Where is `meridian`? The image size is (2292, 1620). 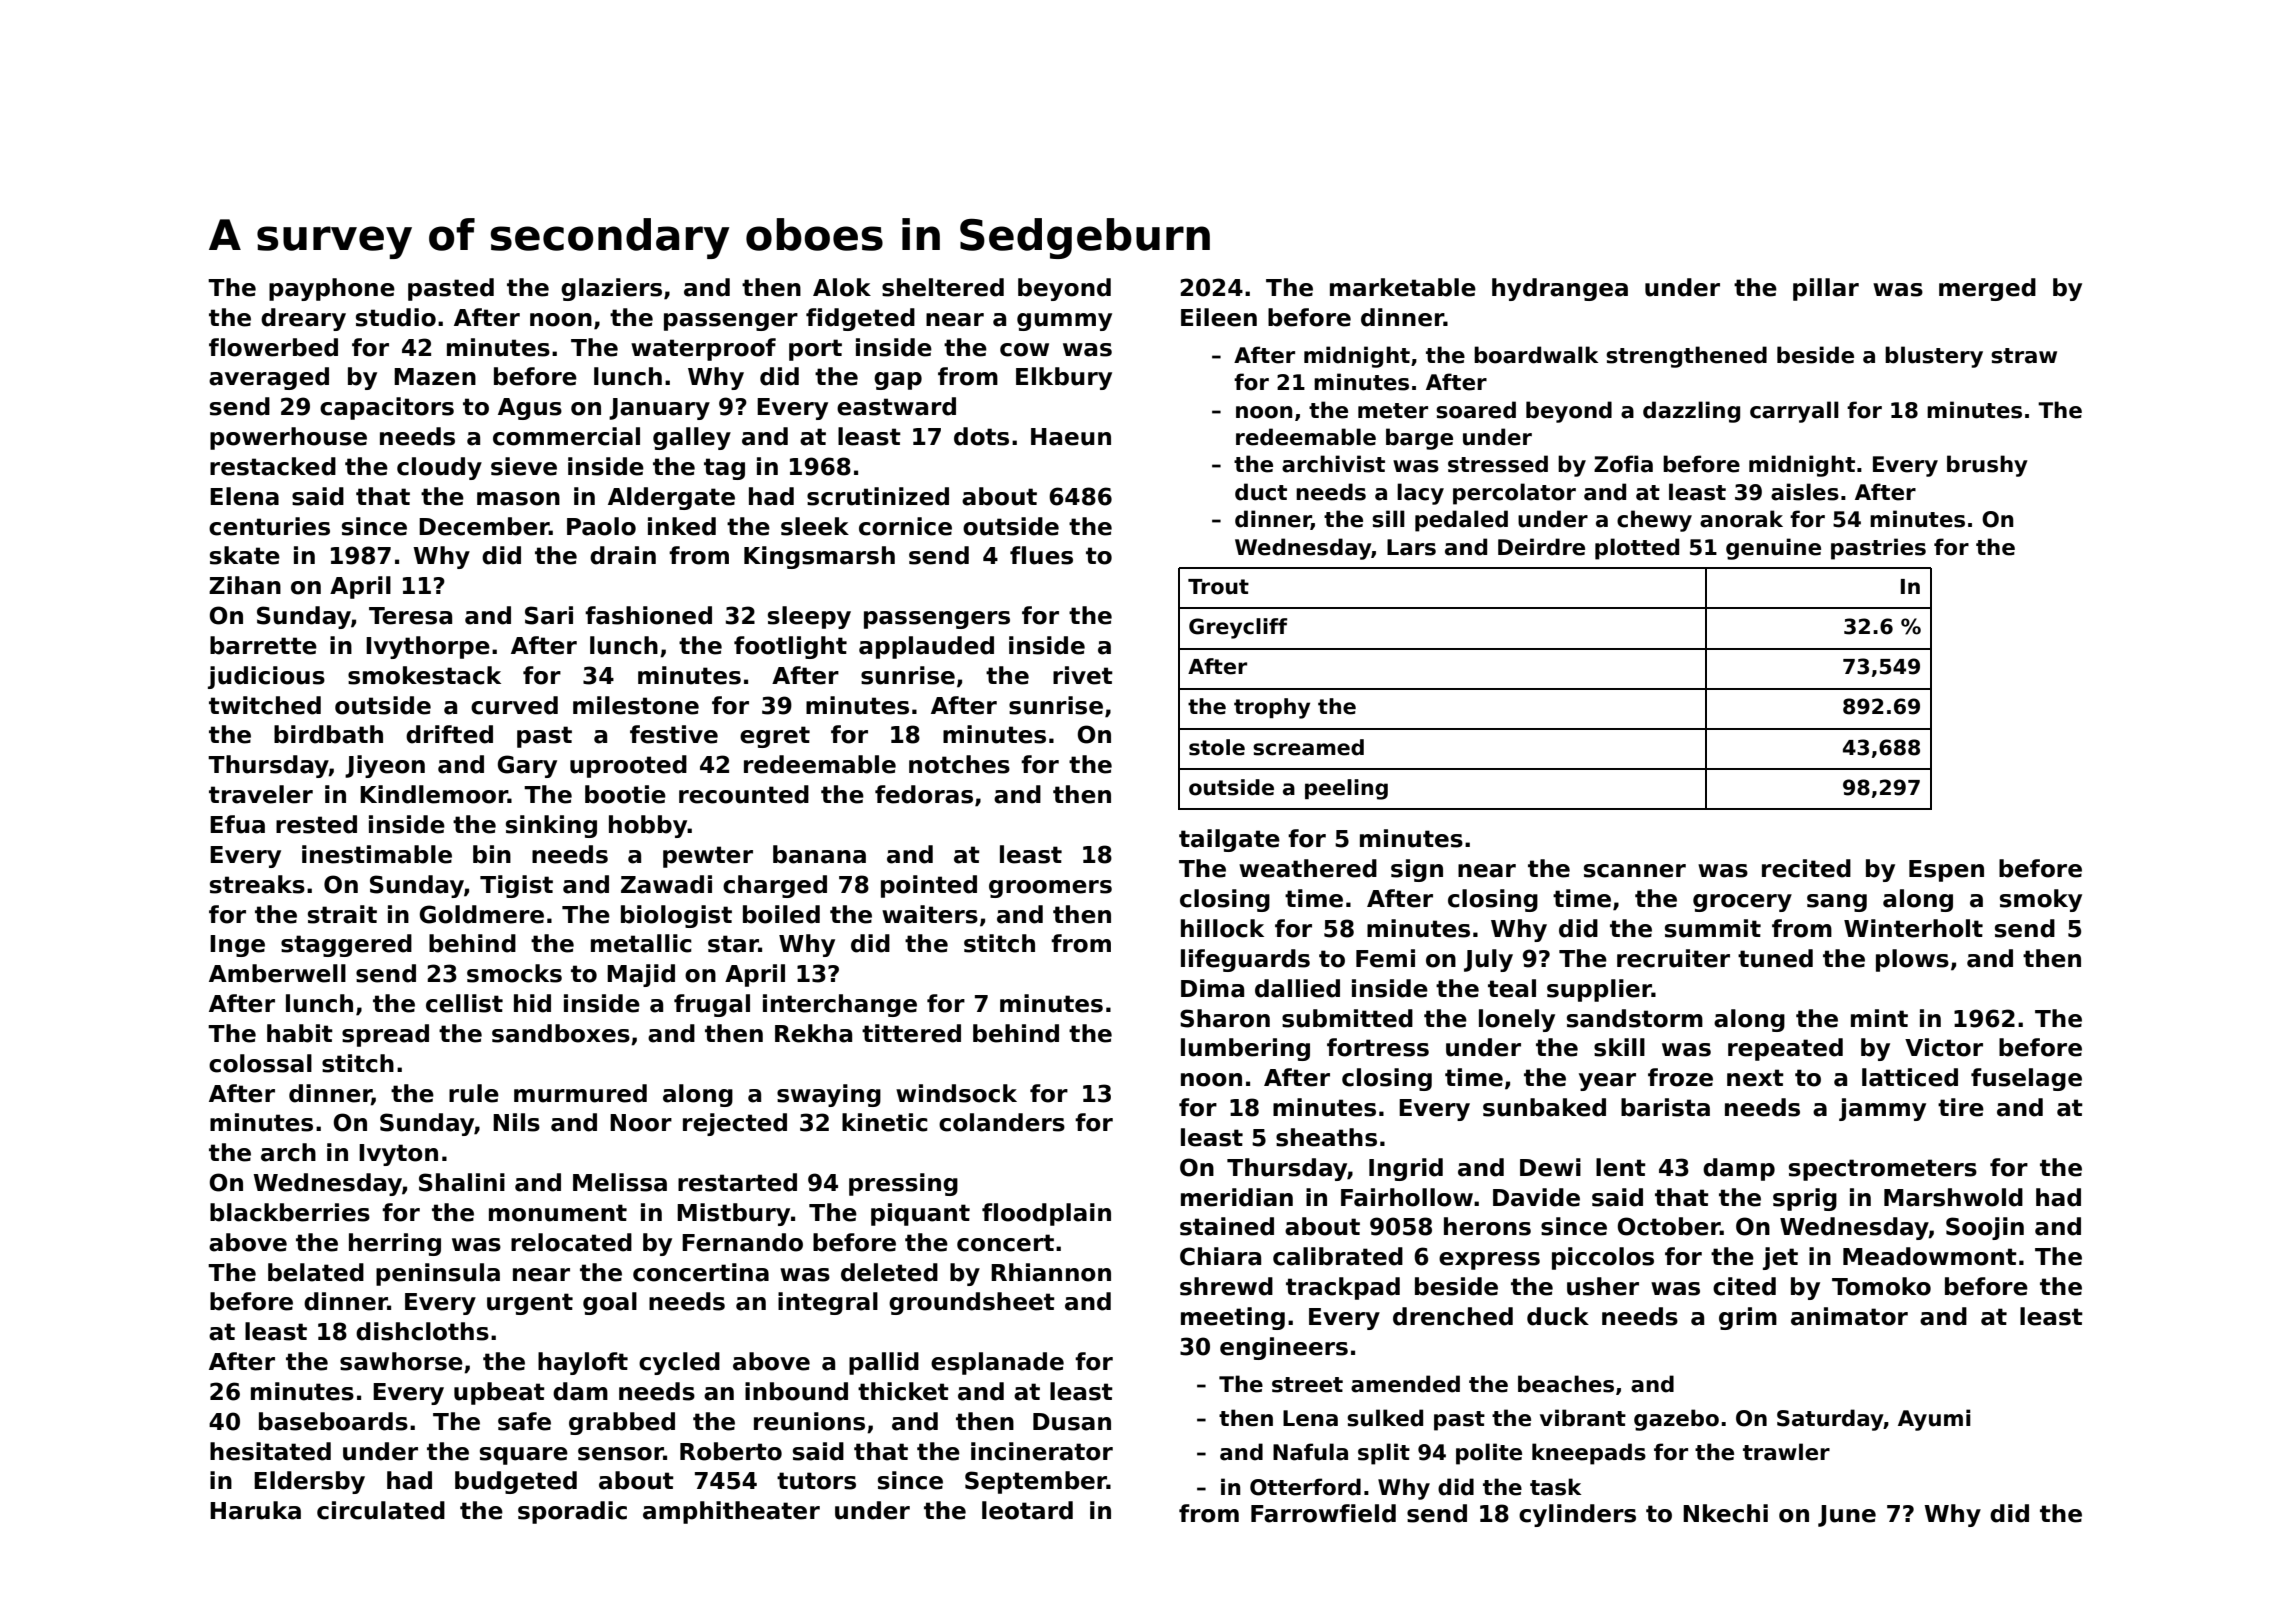
meridian is located at coordinates (1237, 1197).
